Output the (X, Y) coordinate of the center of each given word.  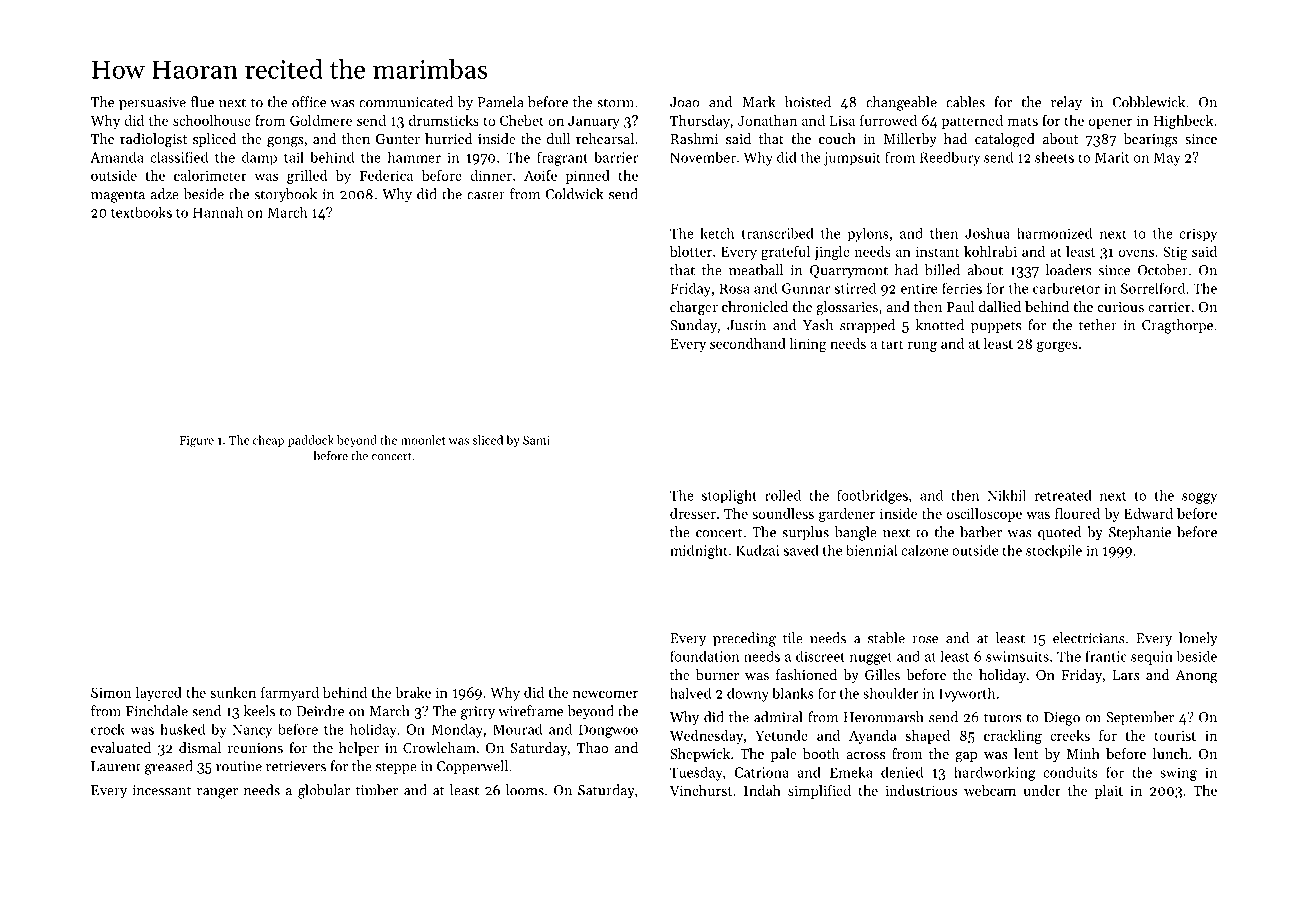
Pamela (501, 102)
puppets (996, 327)
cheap (268, 441)
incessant (162, 790)
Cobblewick (1148, 102)
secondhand (748, 343)
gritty (478, 713)
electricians (1089, 638)
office (309, 102)
